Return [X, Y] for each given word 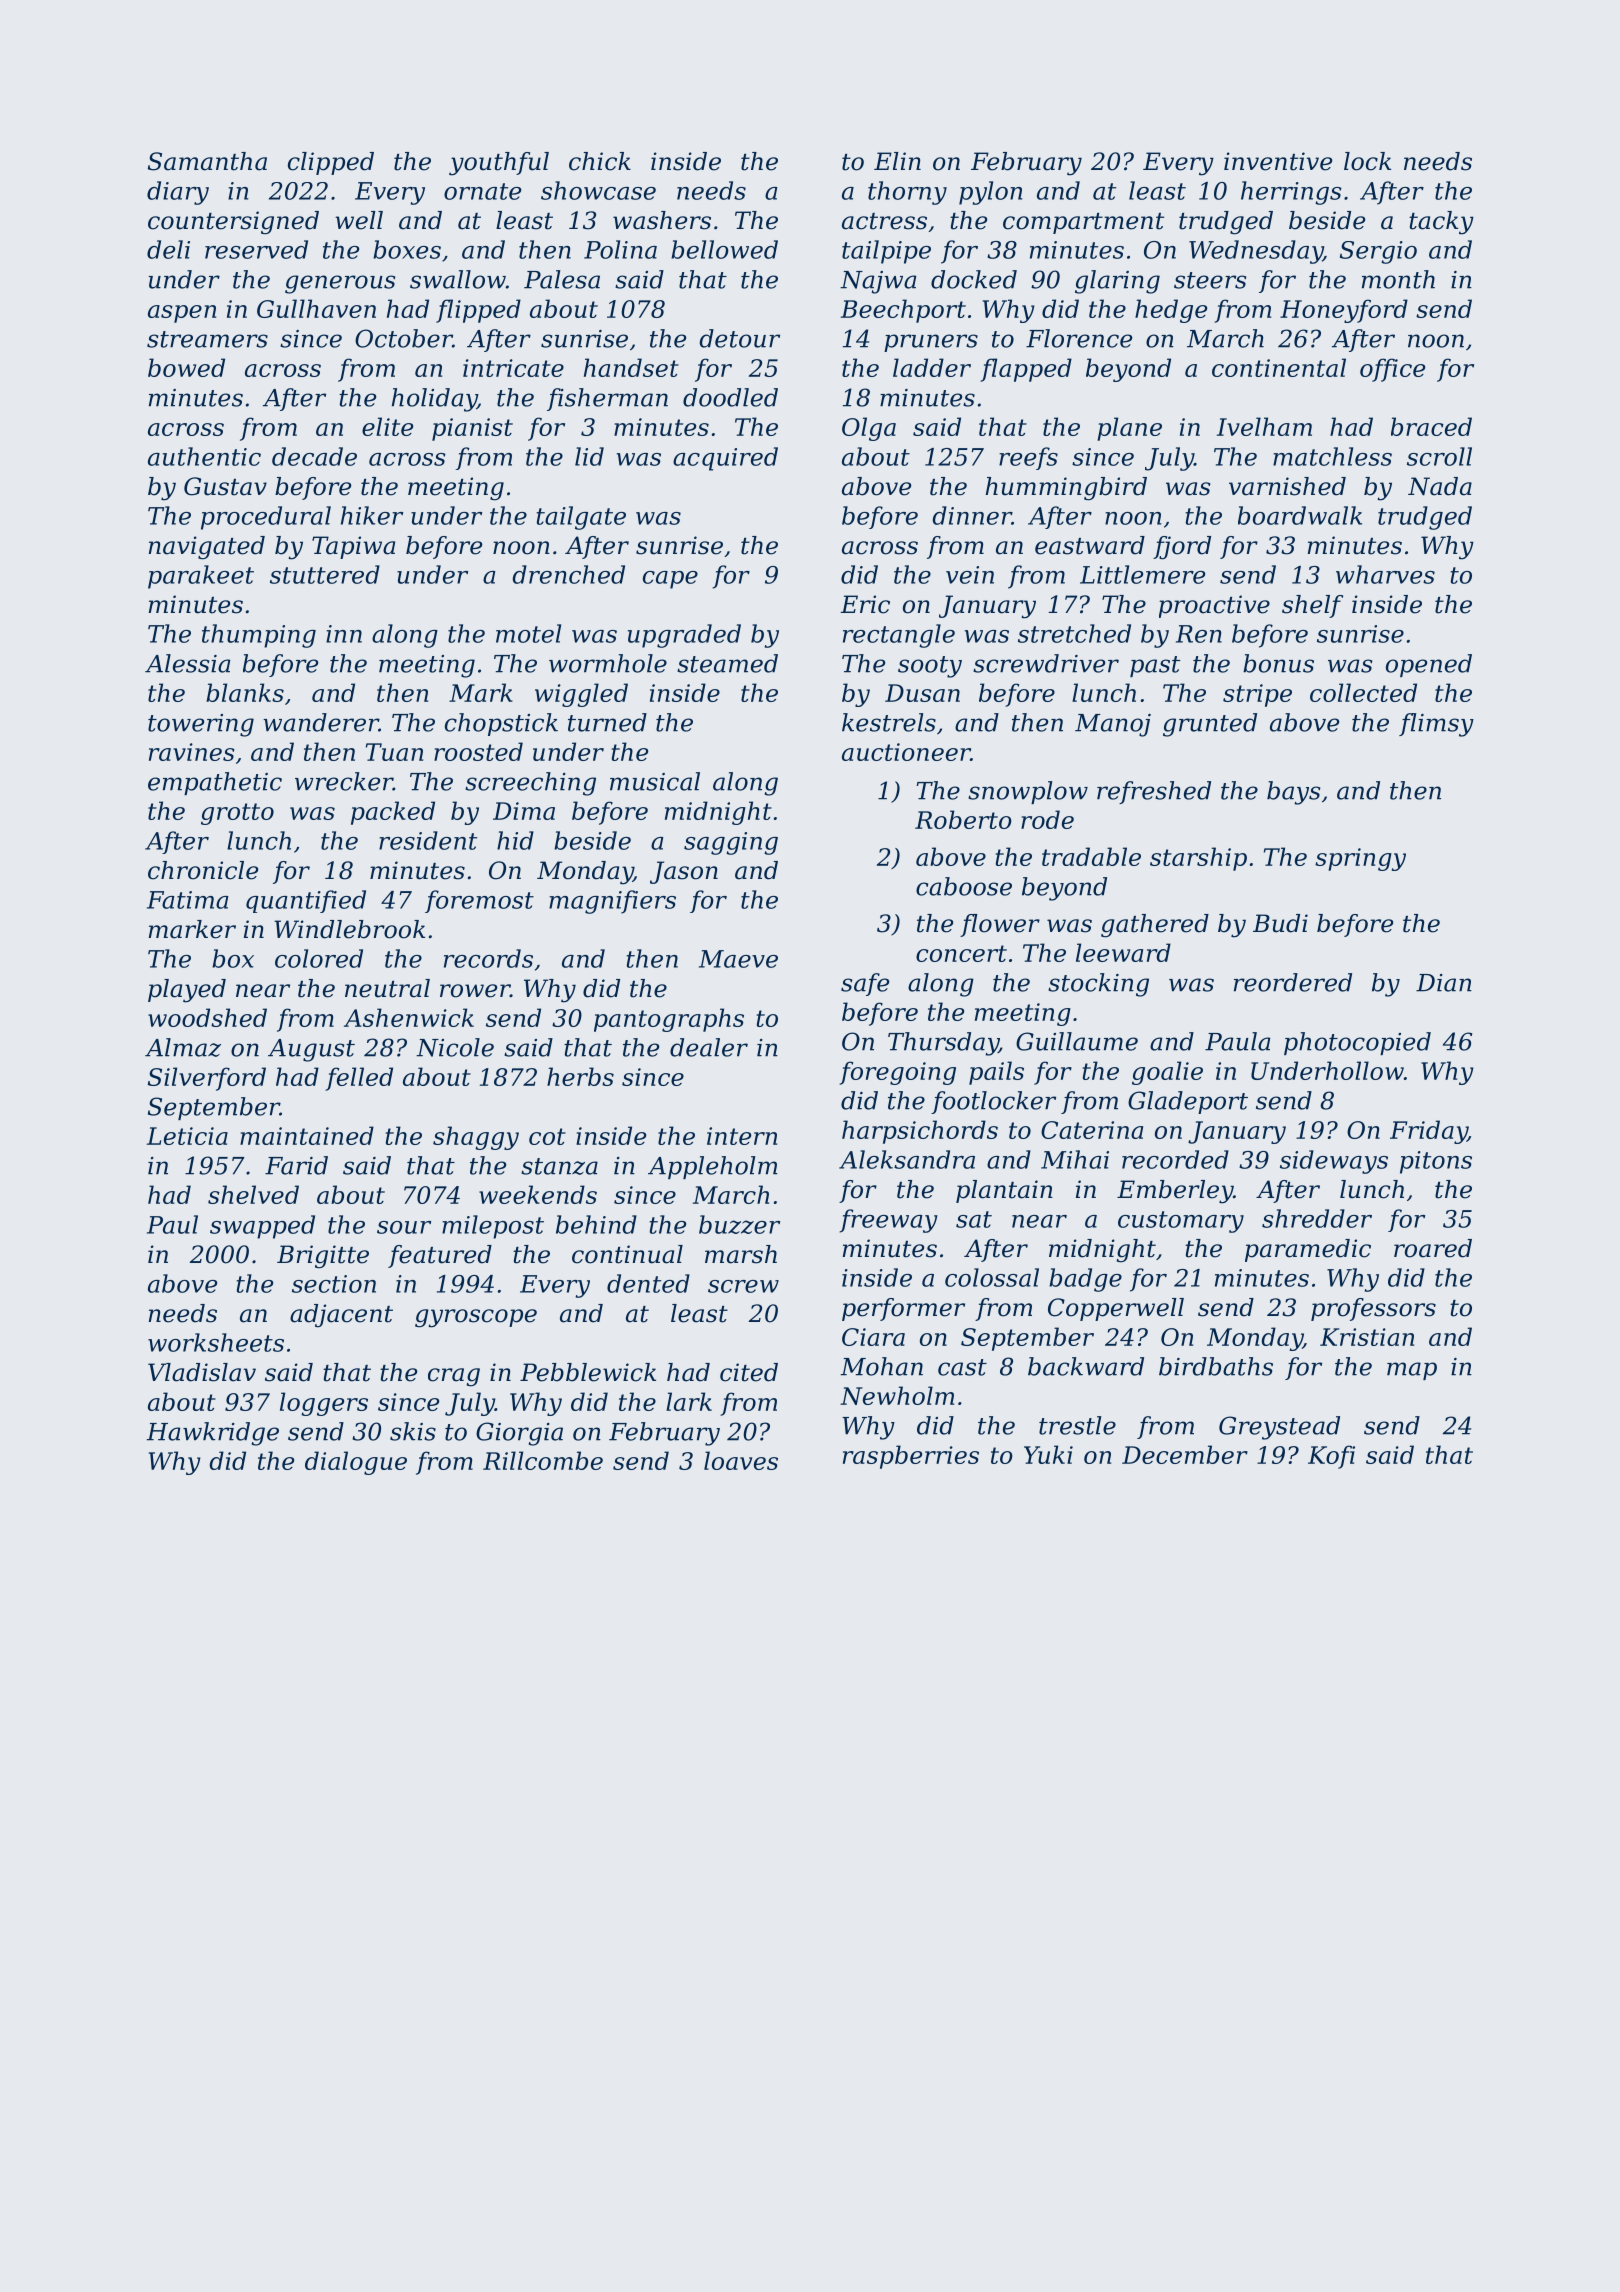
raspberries [911, 1457]
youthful [499, 164]
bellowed [724, 249]
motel [528, 633]
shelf [1312, 606]
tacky [1441, 223]
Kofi [1331, 1457]
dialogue [356, 1463]
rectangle [899, 636]
